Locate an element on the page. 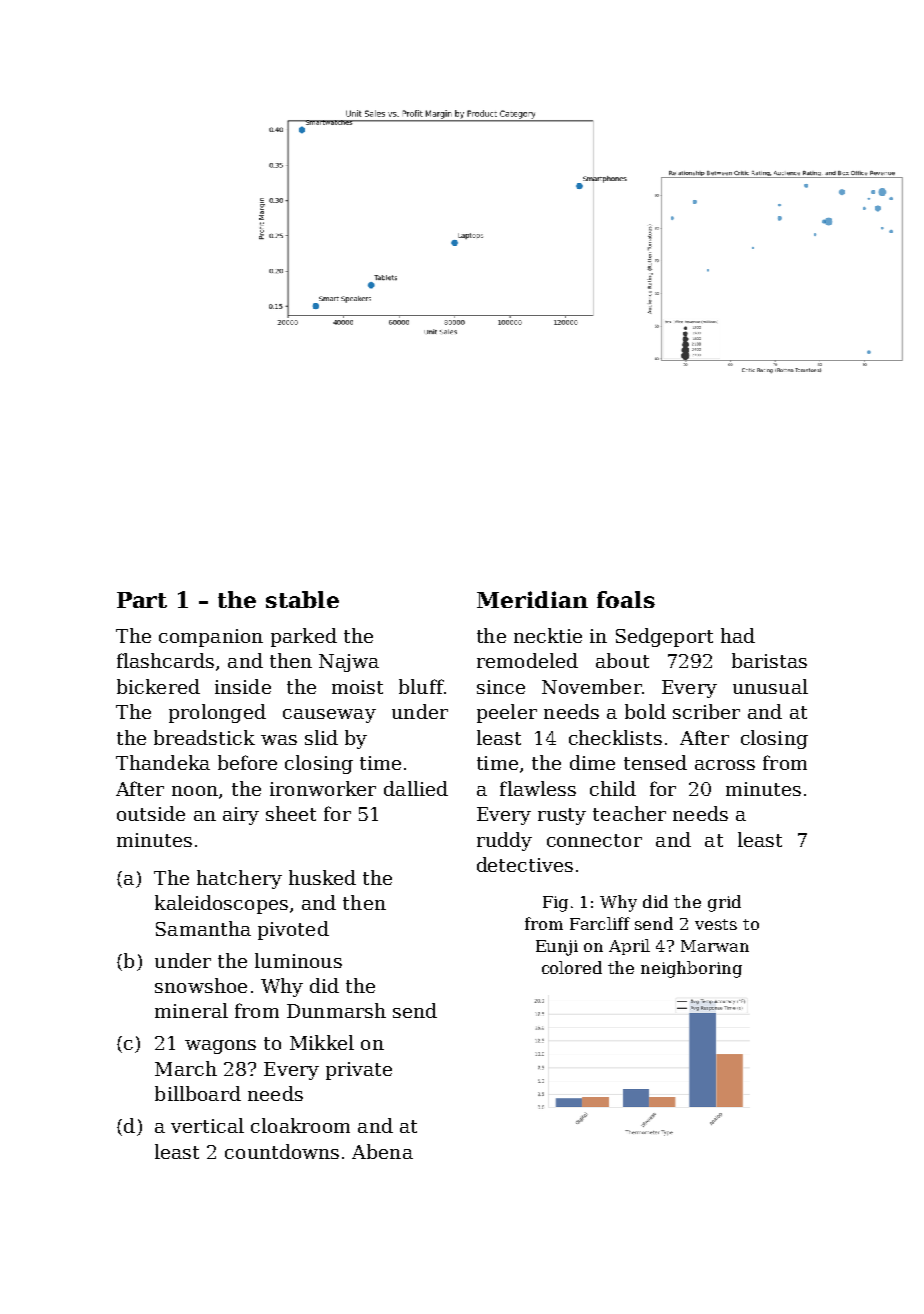 The height and width of the document is (1314, 924). Abena is located at coordinates (382, 1151).
